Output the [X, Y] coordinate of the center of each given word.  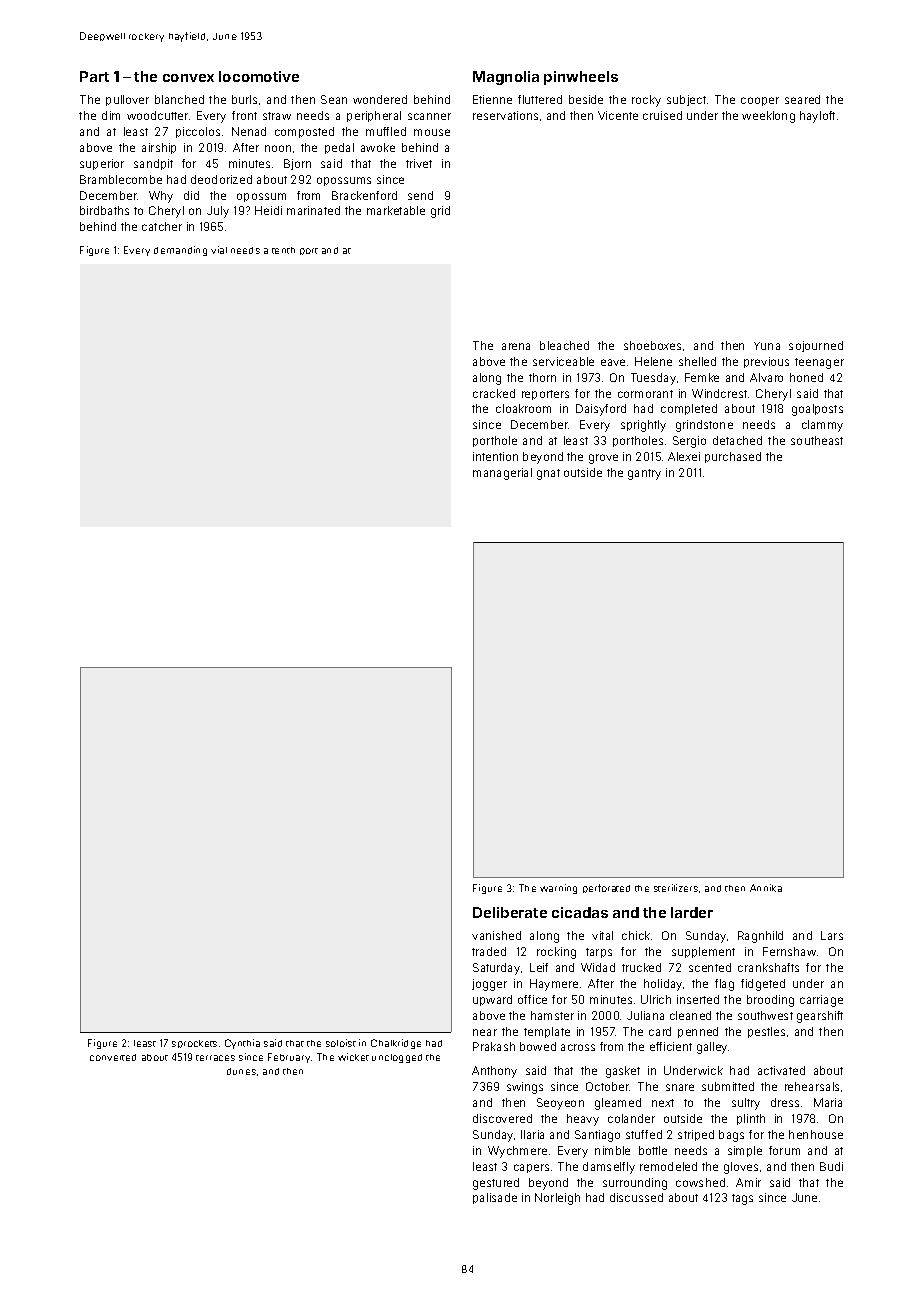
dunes [241, 1071]
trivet [419, 163]
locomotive [259, 76]
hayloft [817, 117]
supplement [703, 952]
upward [492, 1000]
